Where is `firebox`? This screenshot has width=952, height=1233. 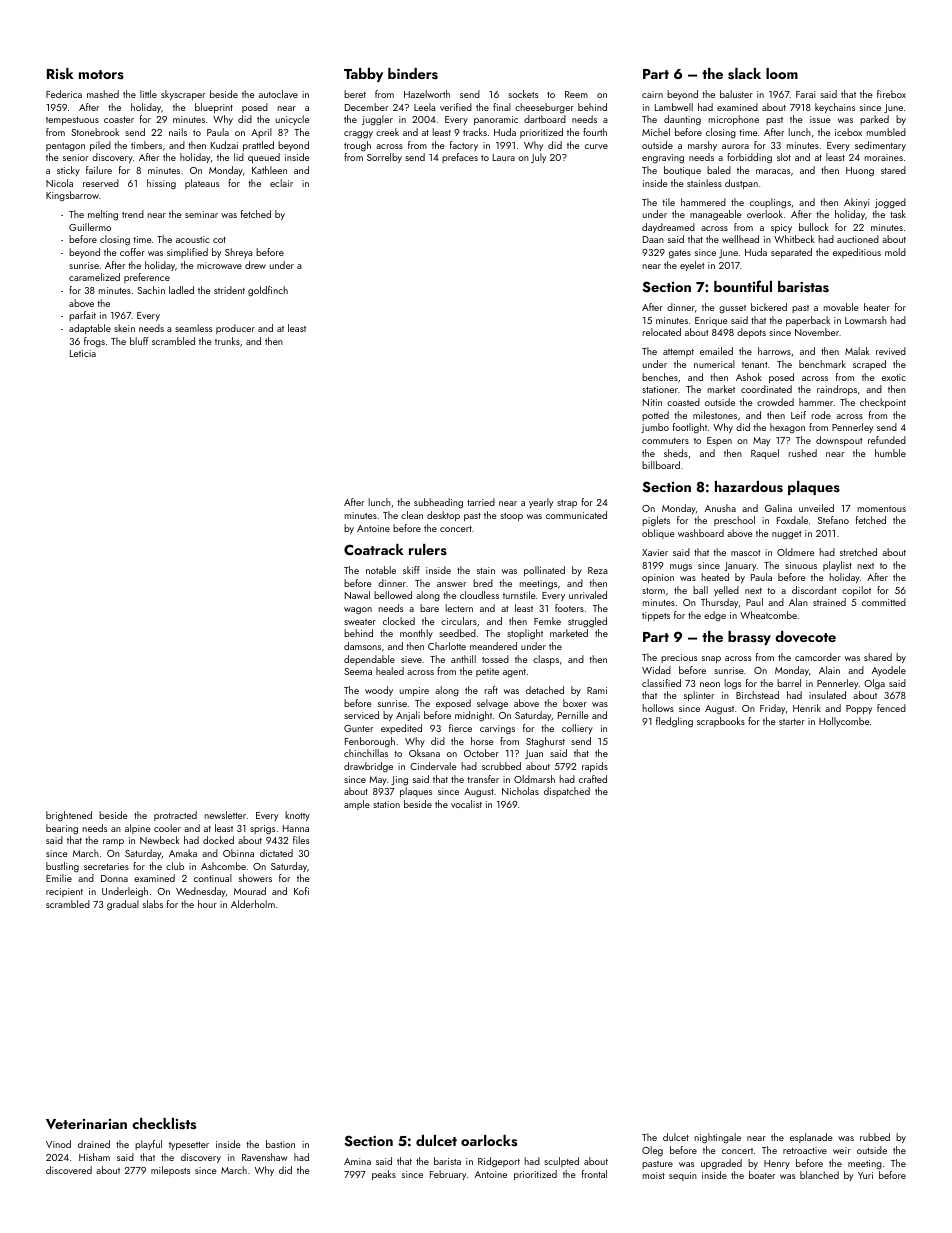
firebox is located at coordinates (891, 94).
